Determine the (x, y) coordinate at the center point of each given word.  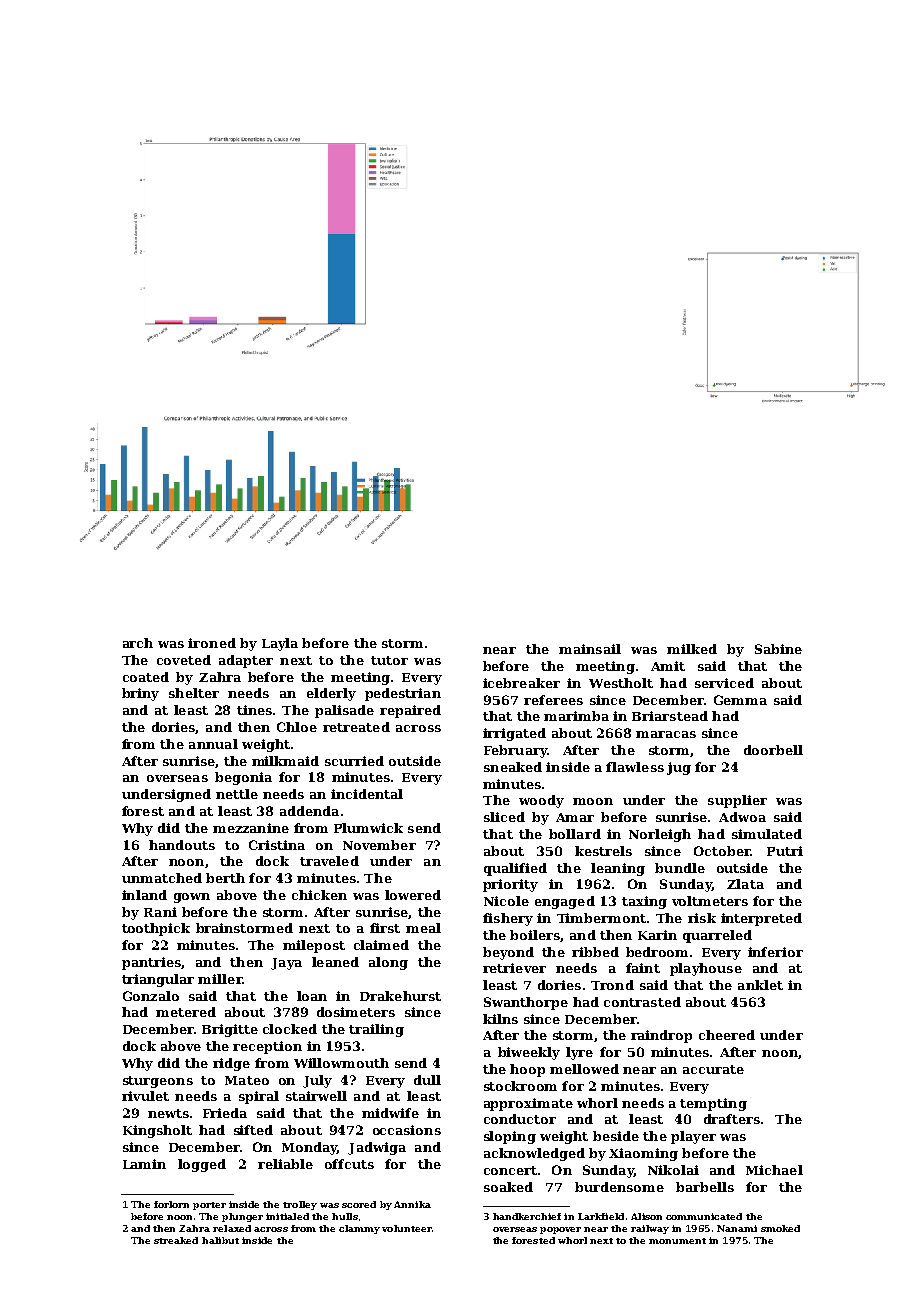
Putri (785, 851)
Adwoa (742, 817)
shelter (194, 693)
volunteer (406, 1228)
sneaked (513, 767)
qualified (515, 869)
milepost (314, 946)
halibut (220, 1240)
